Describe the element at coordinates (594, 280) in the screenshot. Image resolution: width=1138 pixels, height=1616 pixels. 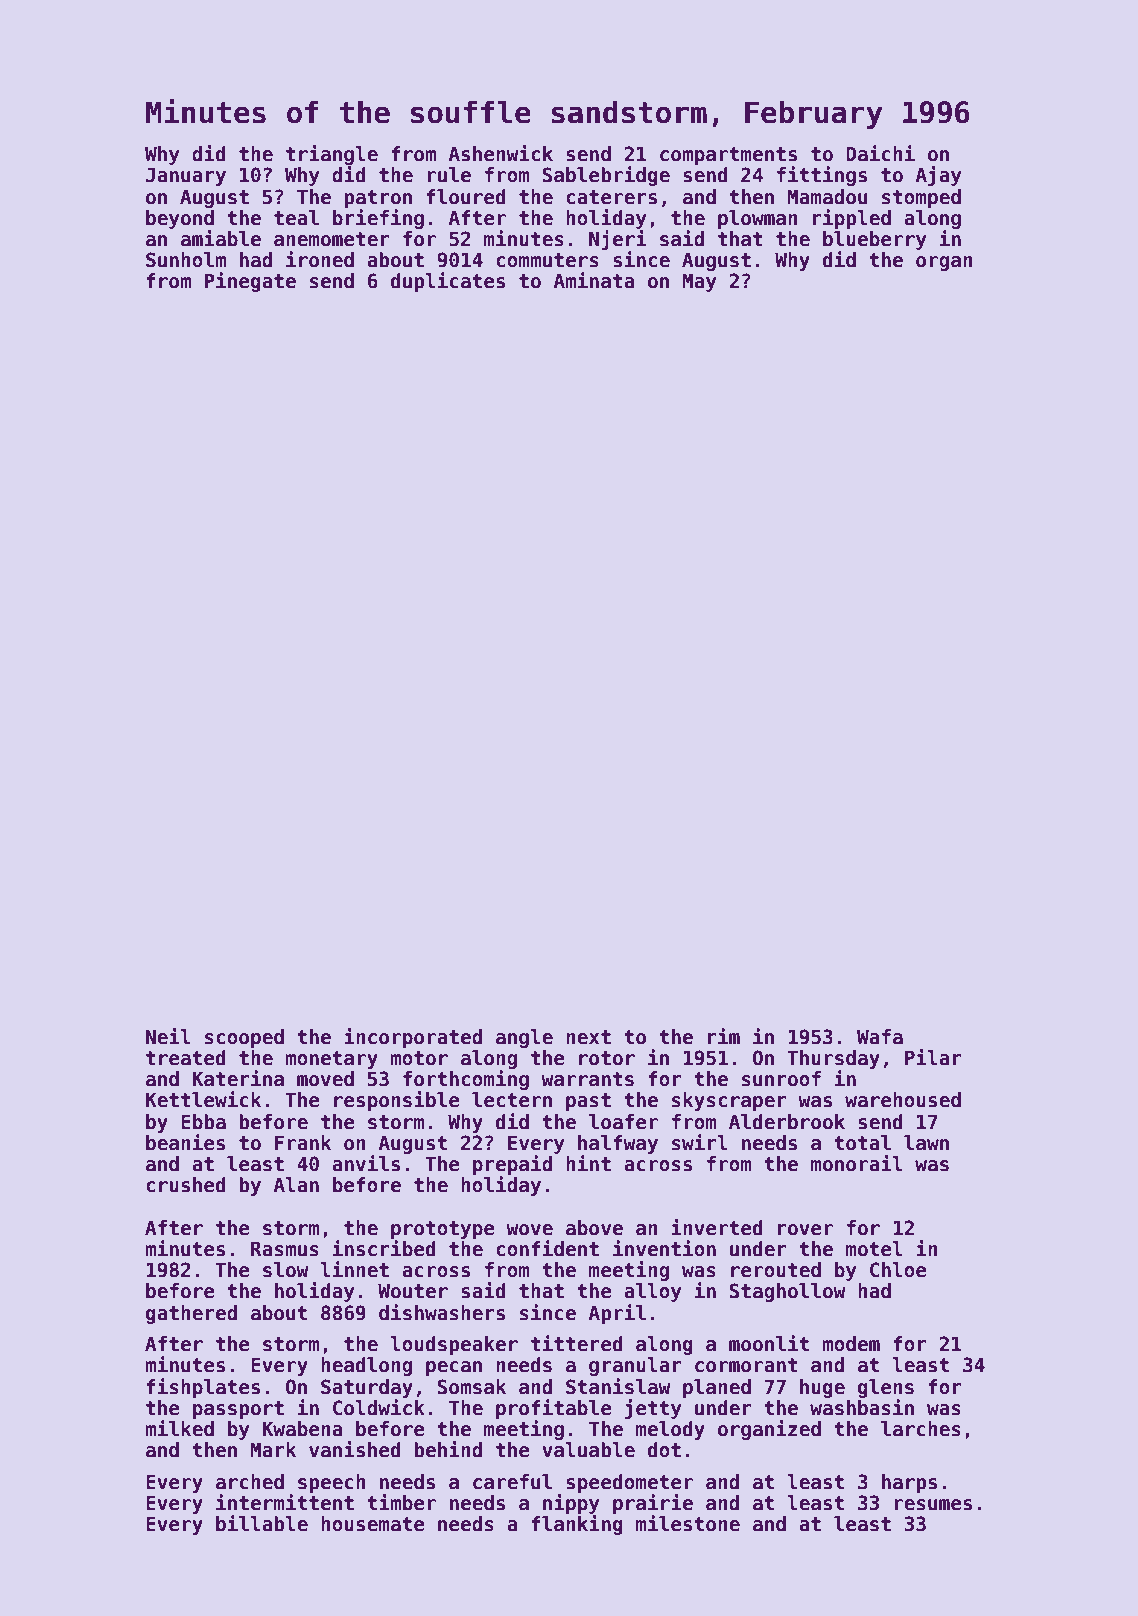
I see `Aminata` at that location.
